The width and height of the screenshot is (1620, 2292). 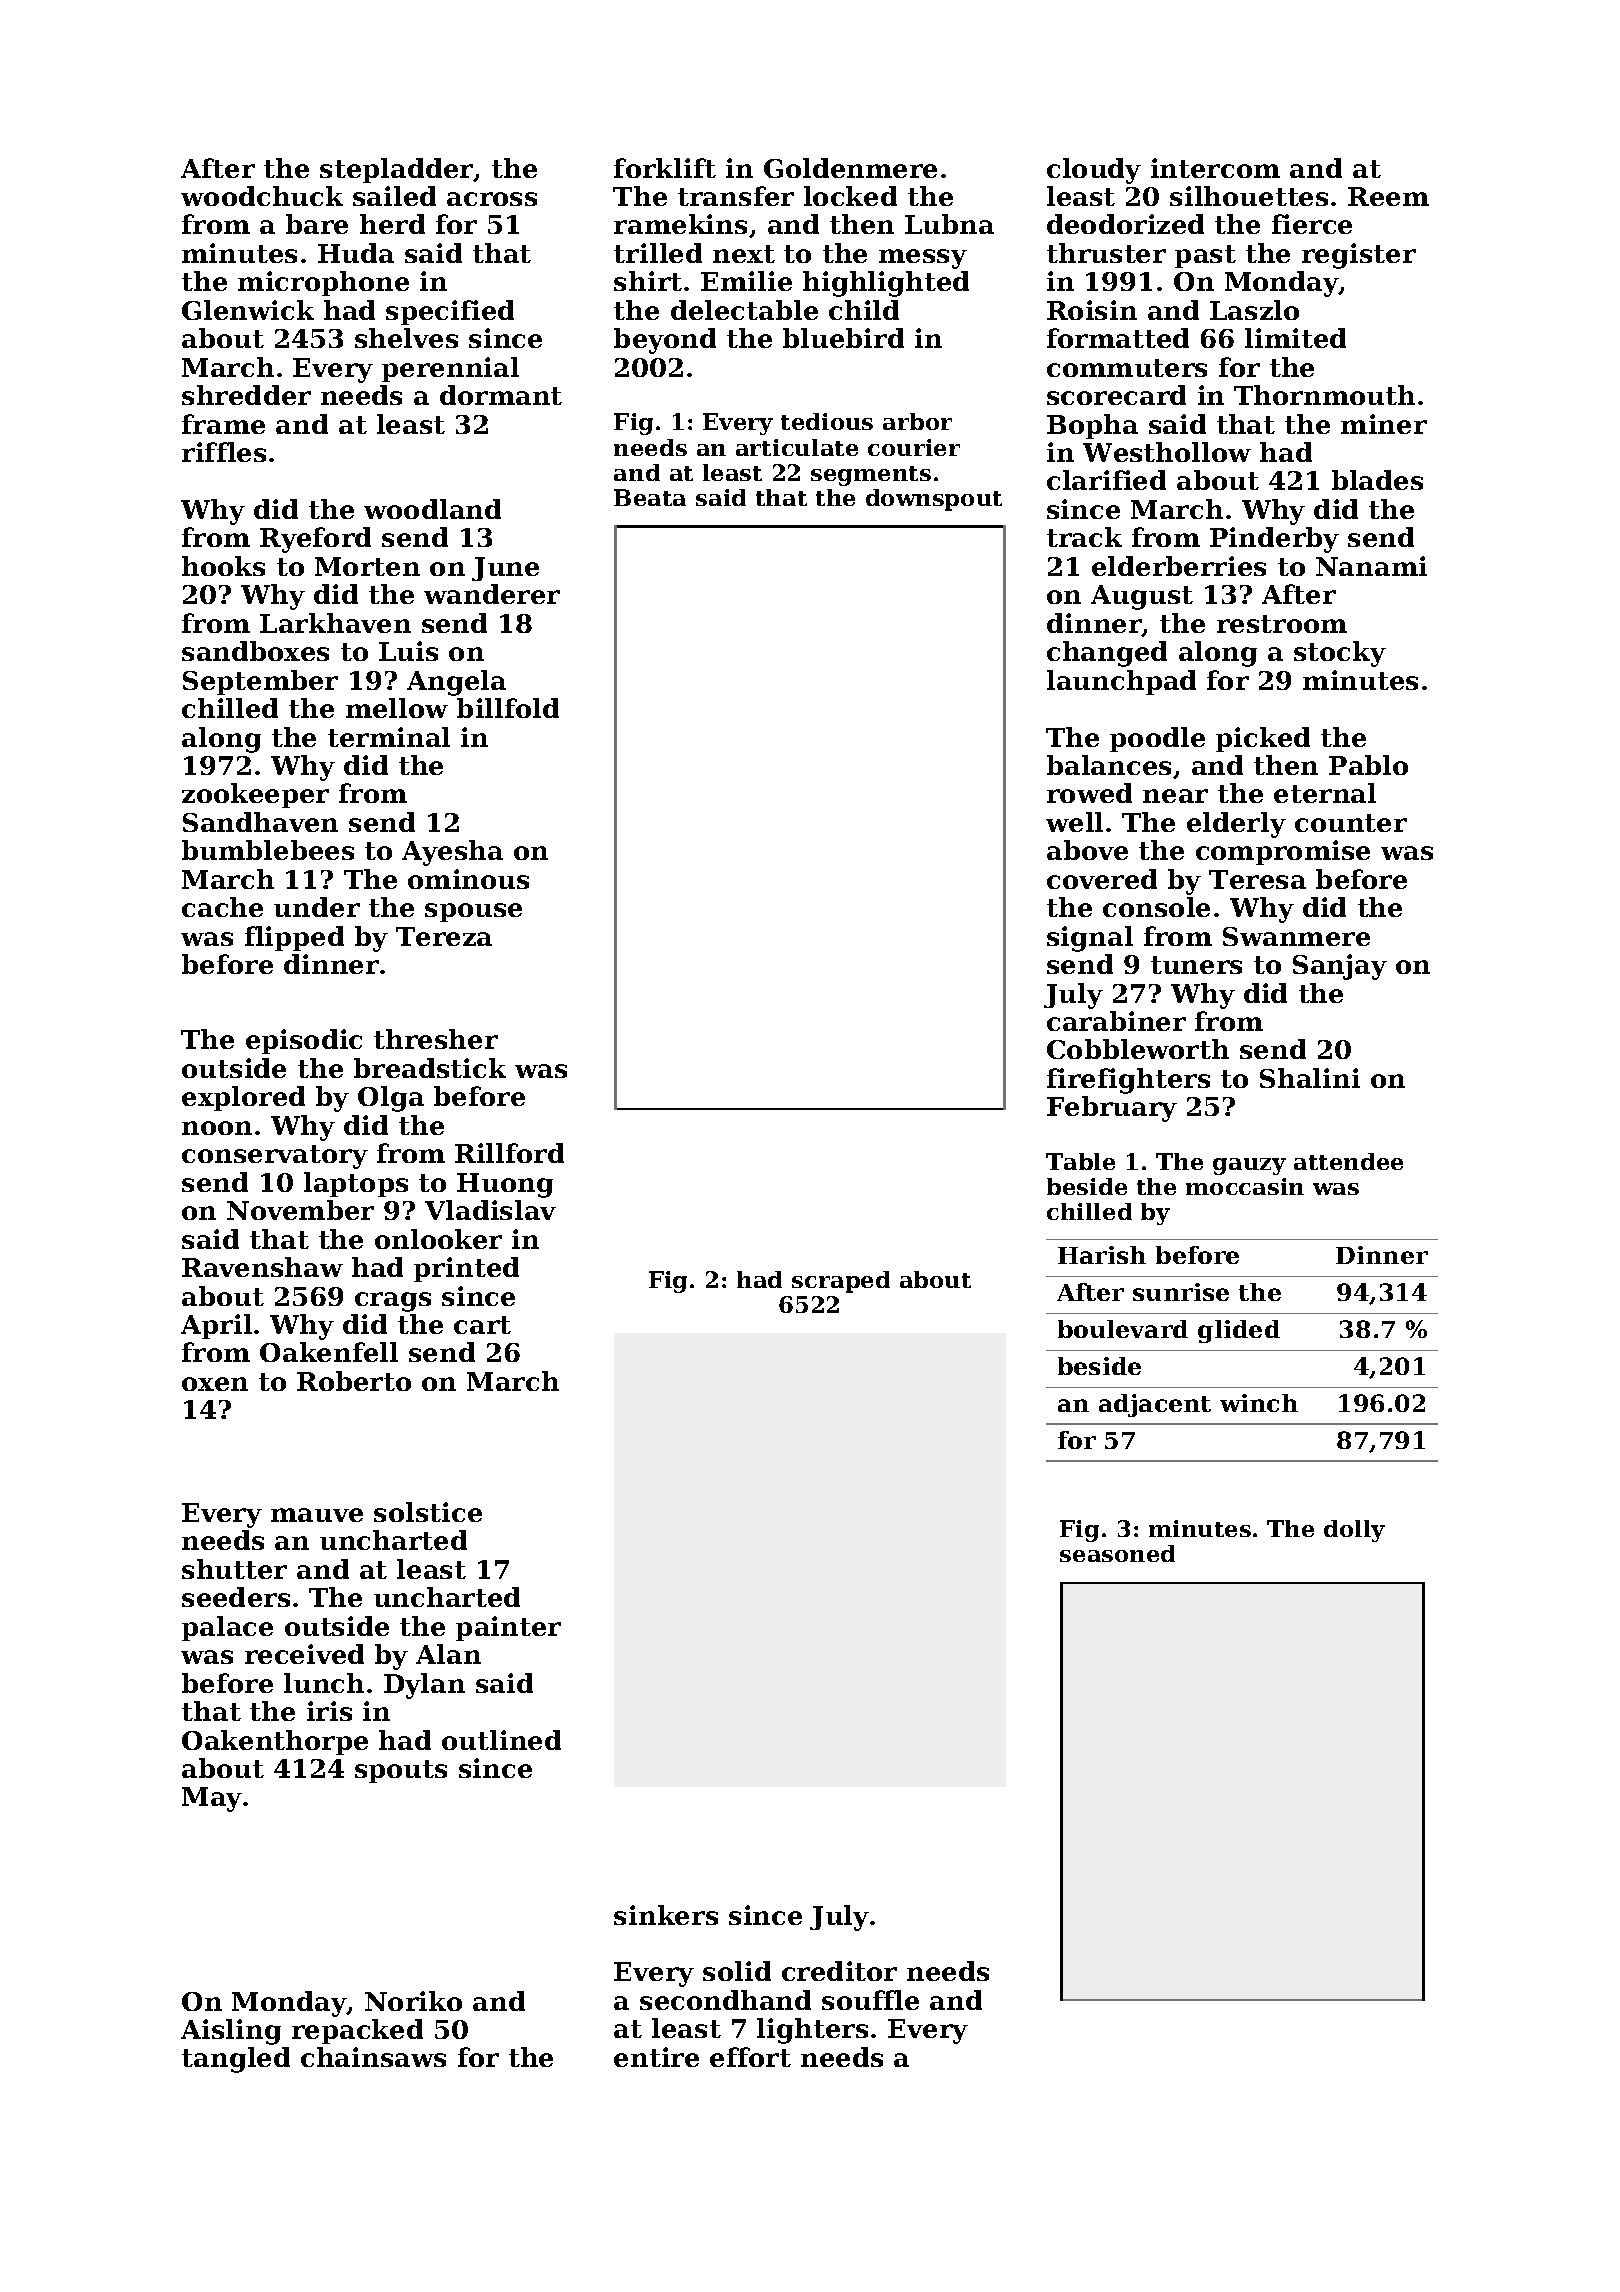 I want to click on Rillford, so click(x=509, y=1153).
